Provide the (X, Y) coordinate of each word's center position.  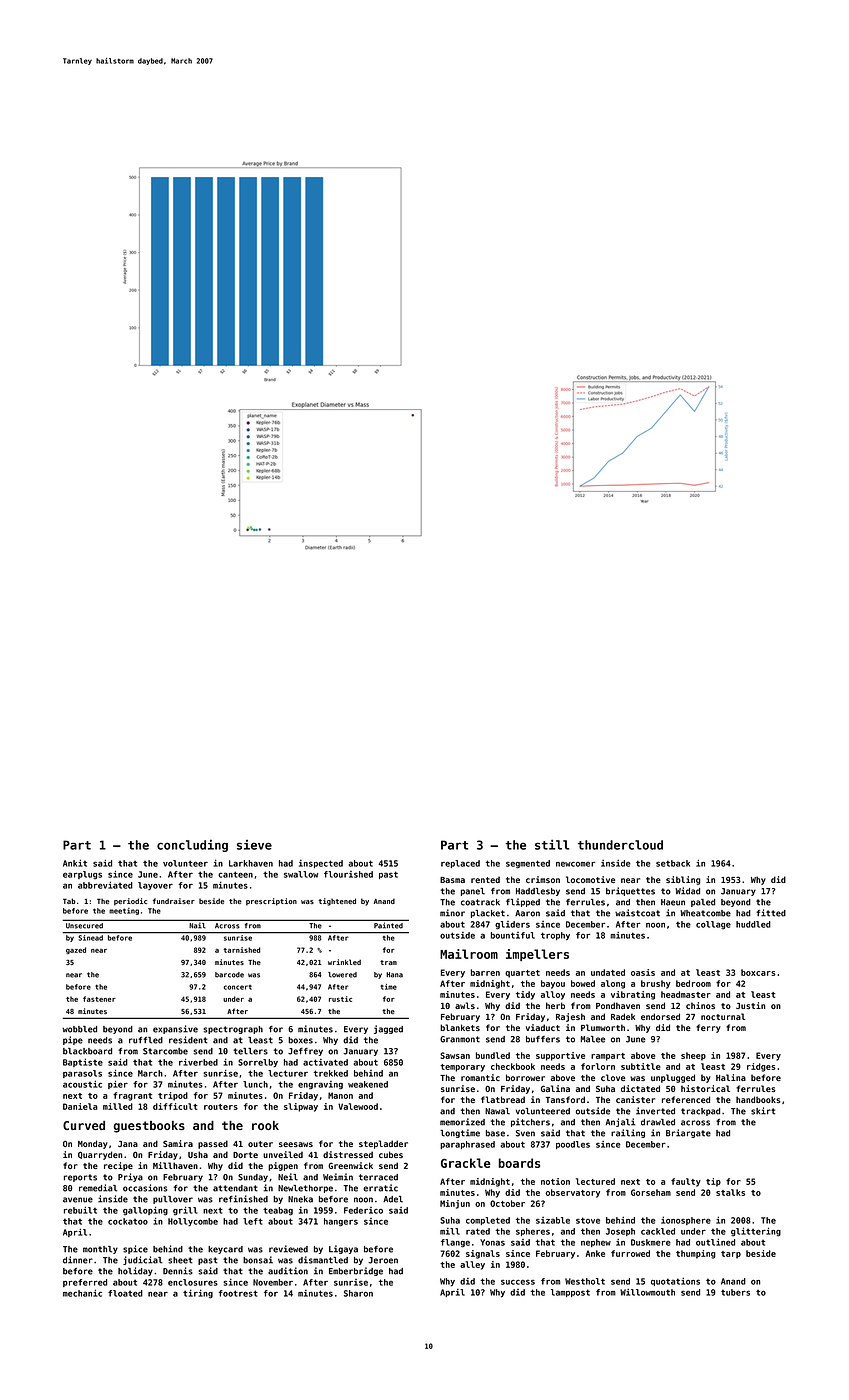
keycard (225, 1250)
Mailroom (469, 954)
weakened (368, 1084)
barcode (229, 975)
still (552, 845)
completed (488, 1221)
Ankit (75, 863)
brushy (656, 984)
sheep (693, 1056)
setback (673, 863)
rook (265, 1125)
